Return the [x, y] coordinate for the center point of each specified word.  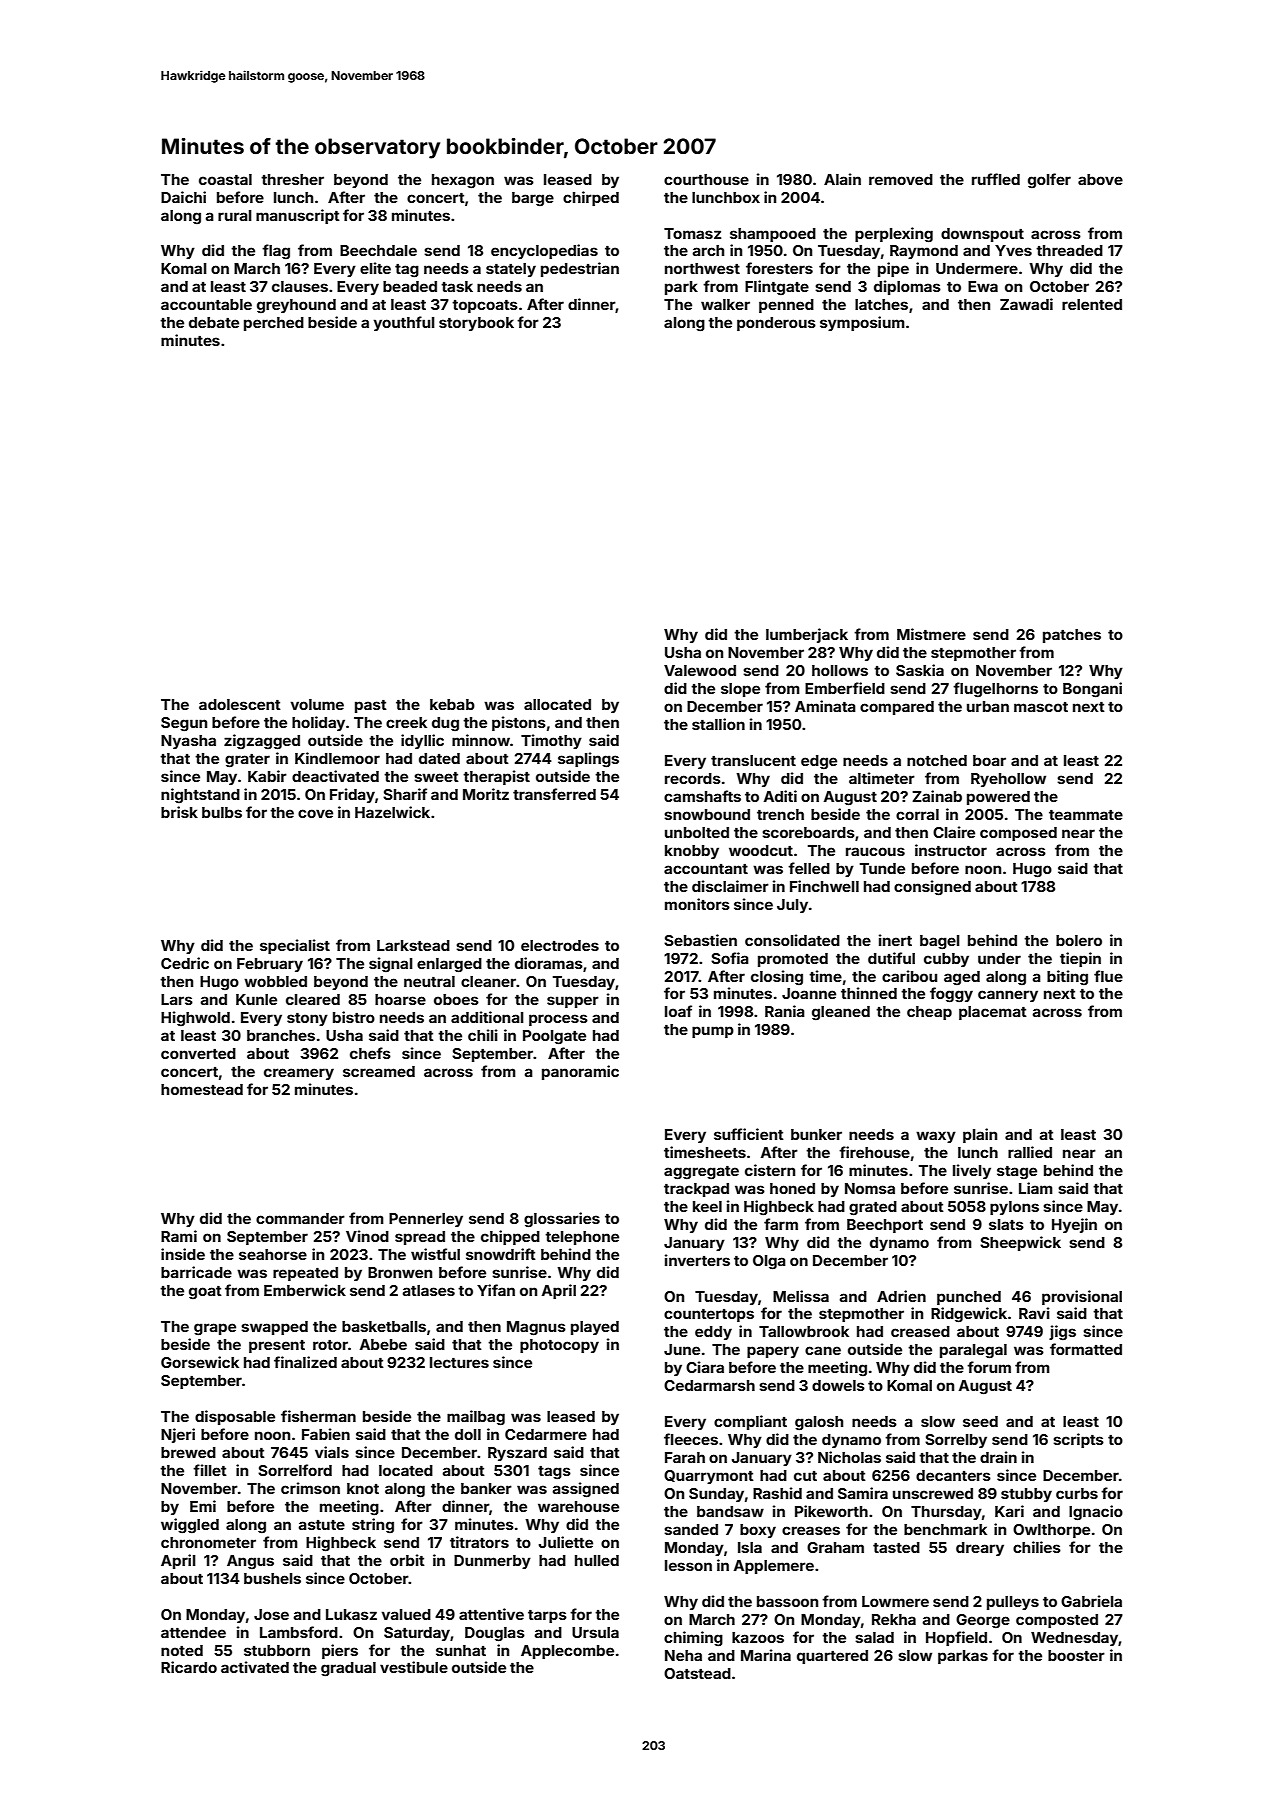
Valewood [700, 670]
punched [969, 1298]
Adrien [901, 1296]
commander [300, 1218]
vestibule [414, 1667]
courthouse [706, 179]
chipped [510, 1237]
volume [317, 704]
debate [214, 322]
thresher [292, 179]
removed [901, 179]
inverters [697, 1260]
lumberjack [807, 635]
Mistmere [931, 634]
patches [1072, 636]
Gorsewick [200, 1362]
